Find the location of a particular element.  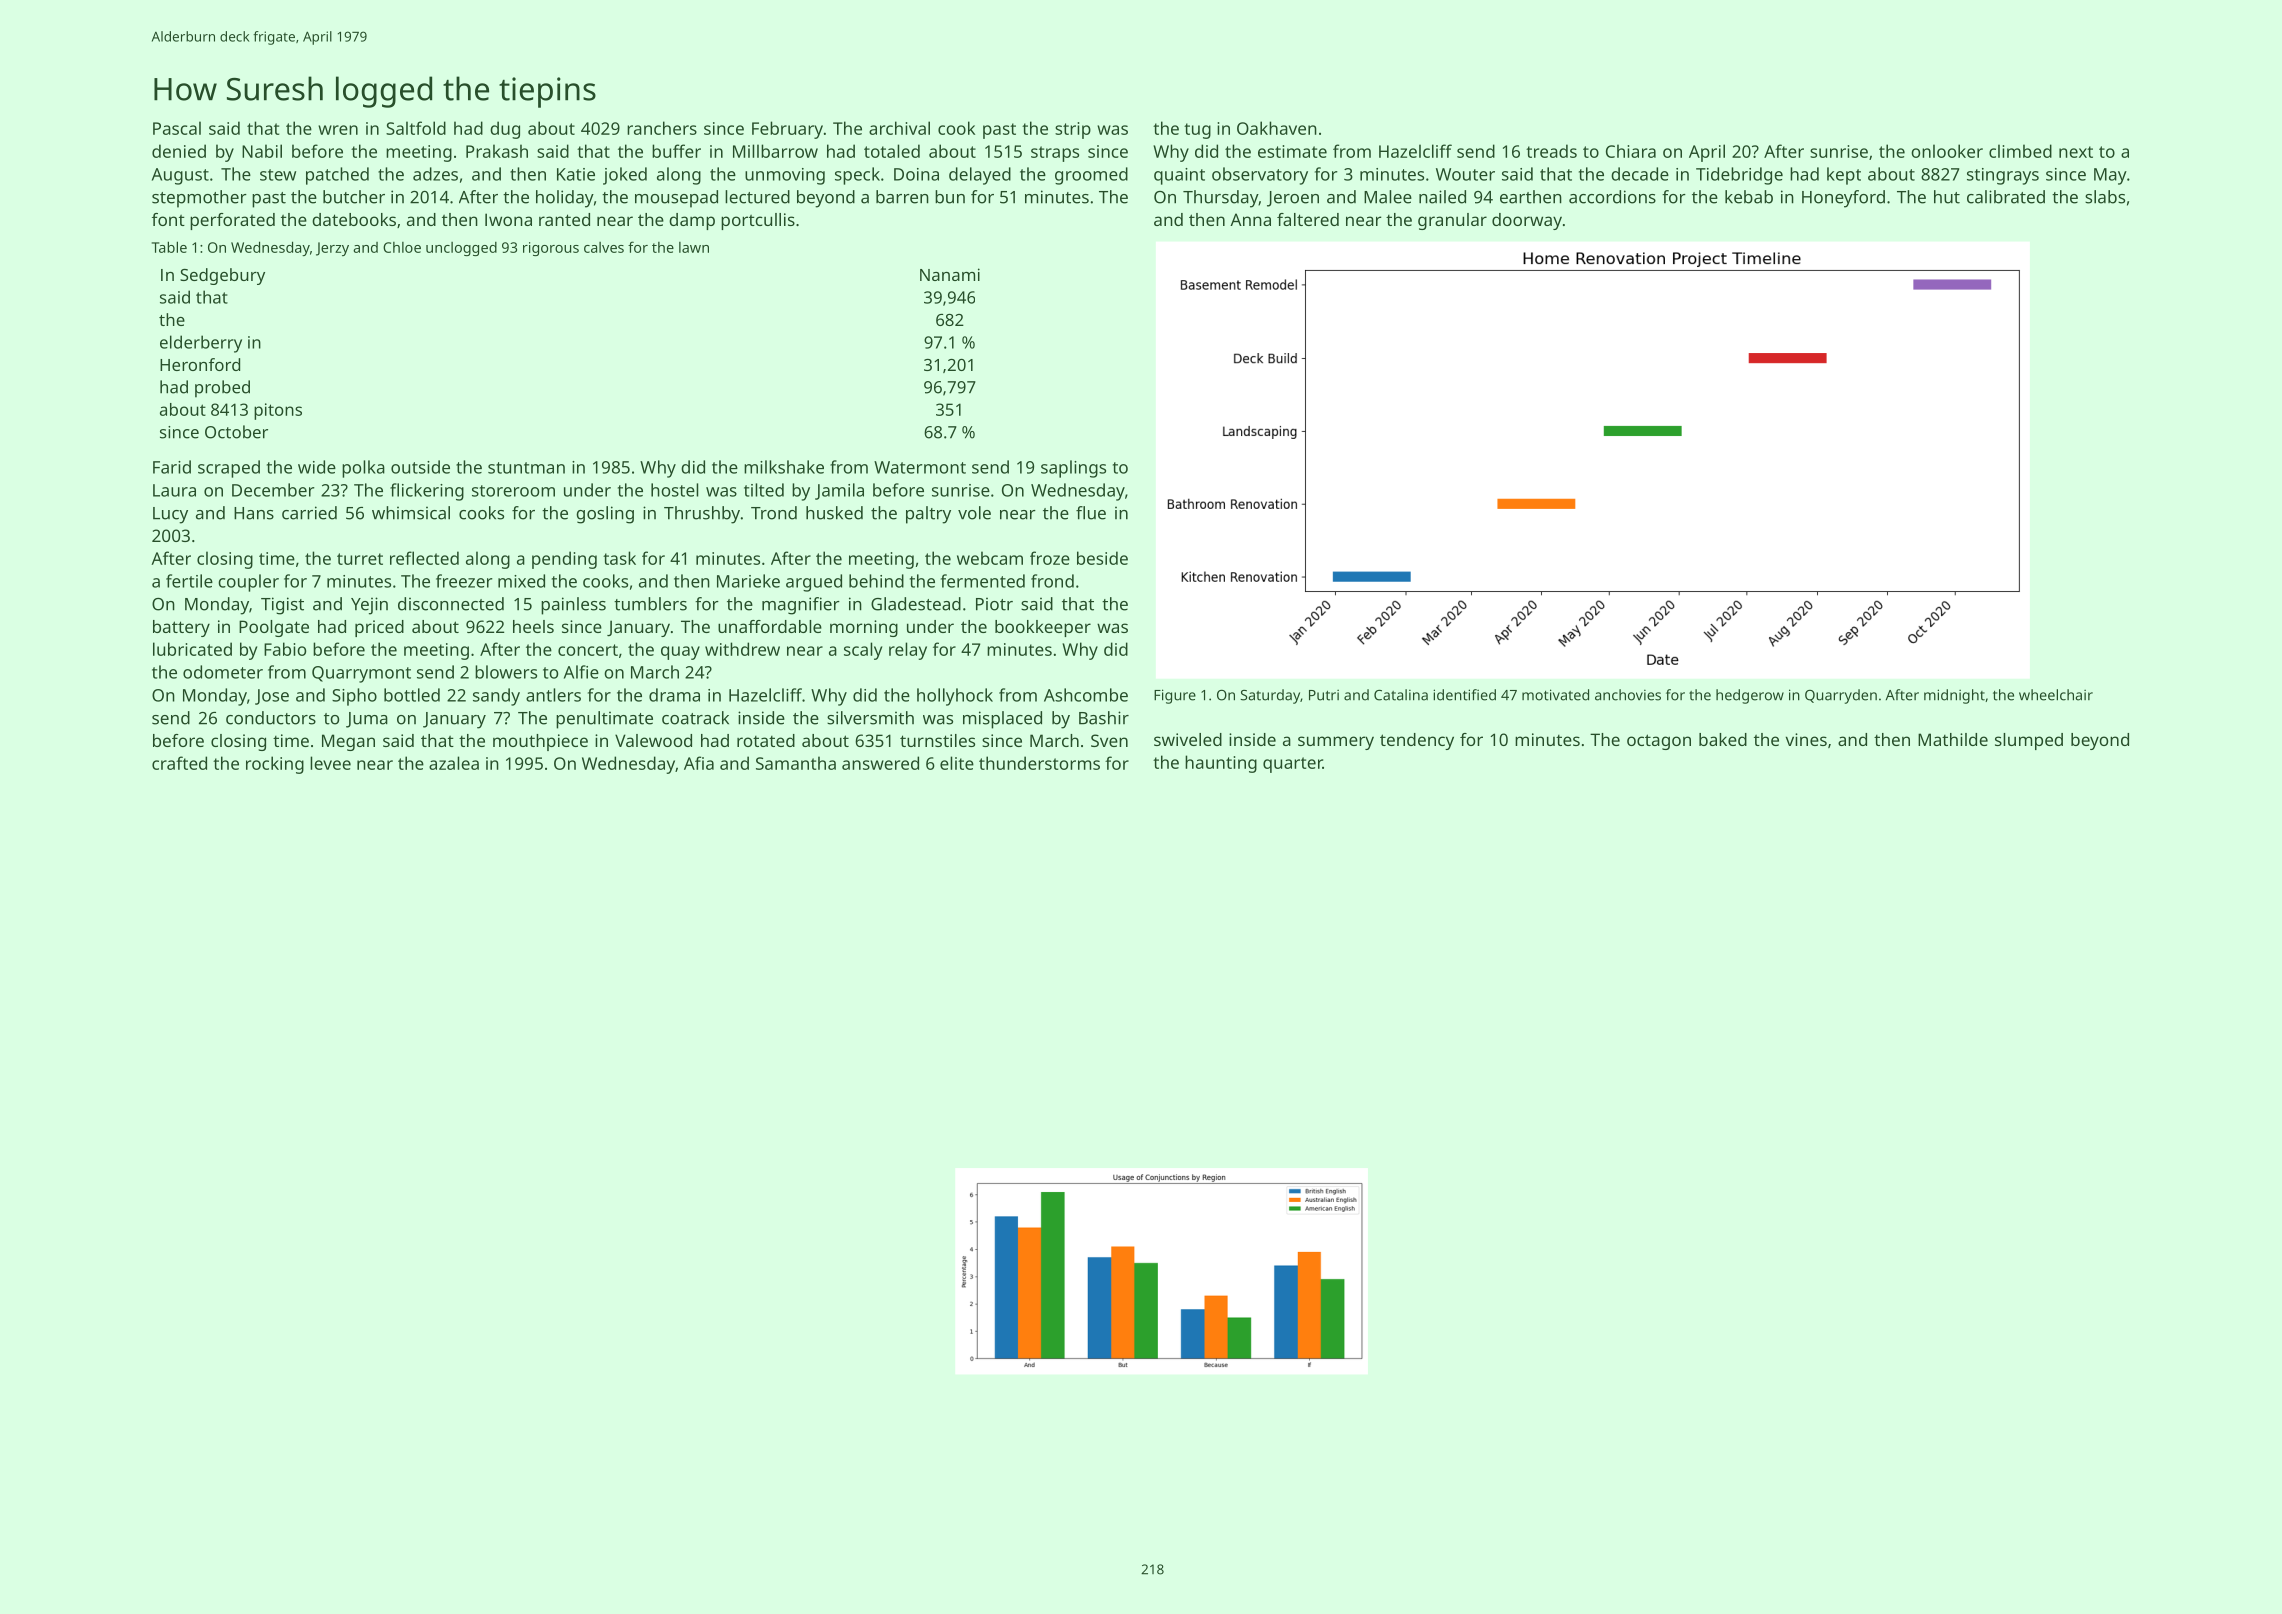

straps is located at coordinates (1055, 154).
